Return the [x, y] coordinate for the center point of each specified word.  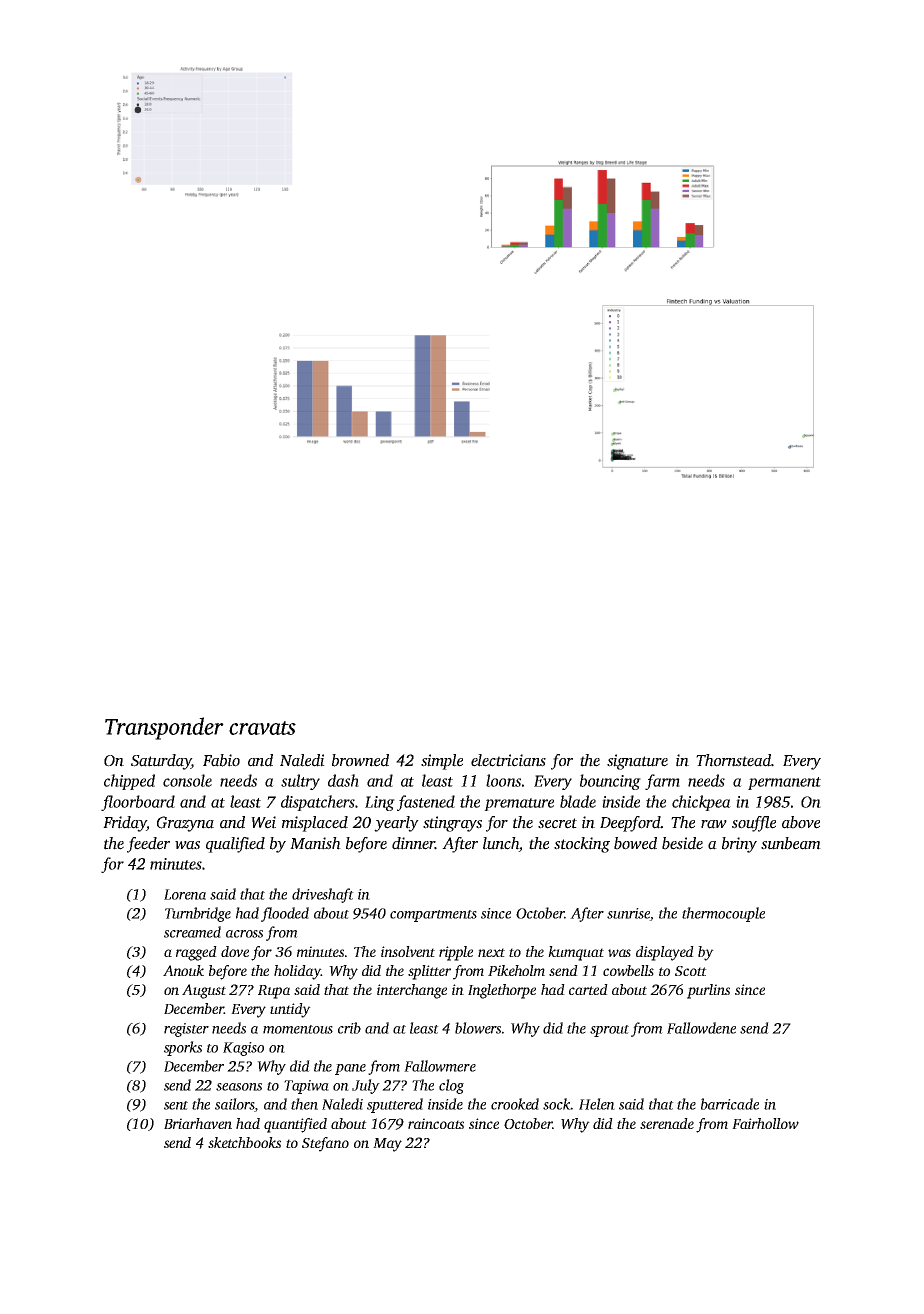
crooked [515, 1104]
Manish [315, 843]
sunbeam [791, 843]
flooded [285, 914]
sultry [300, 782]
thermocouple [723, 914]
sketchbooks [244, 1142]
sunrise [628, 914]
